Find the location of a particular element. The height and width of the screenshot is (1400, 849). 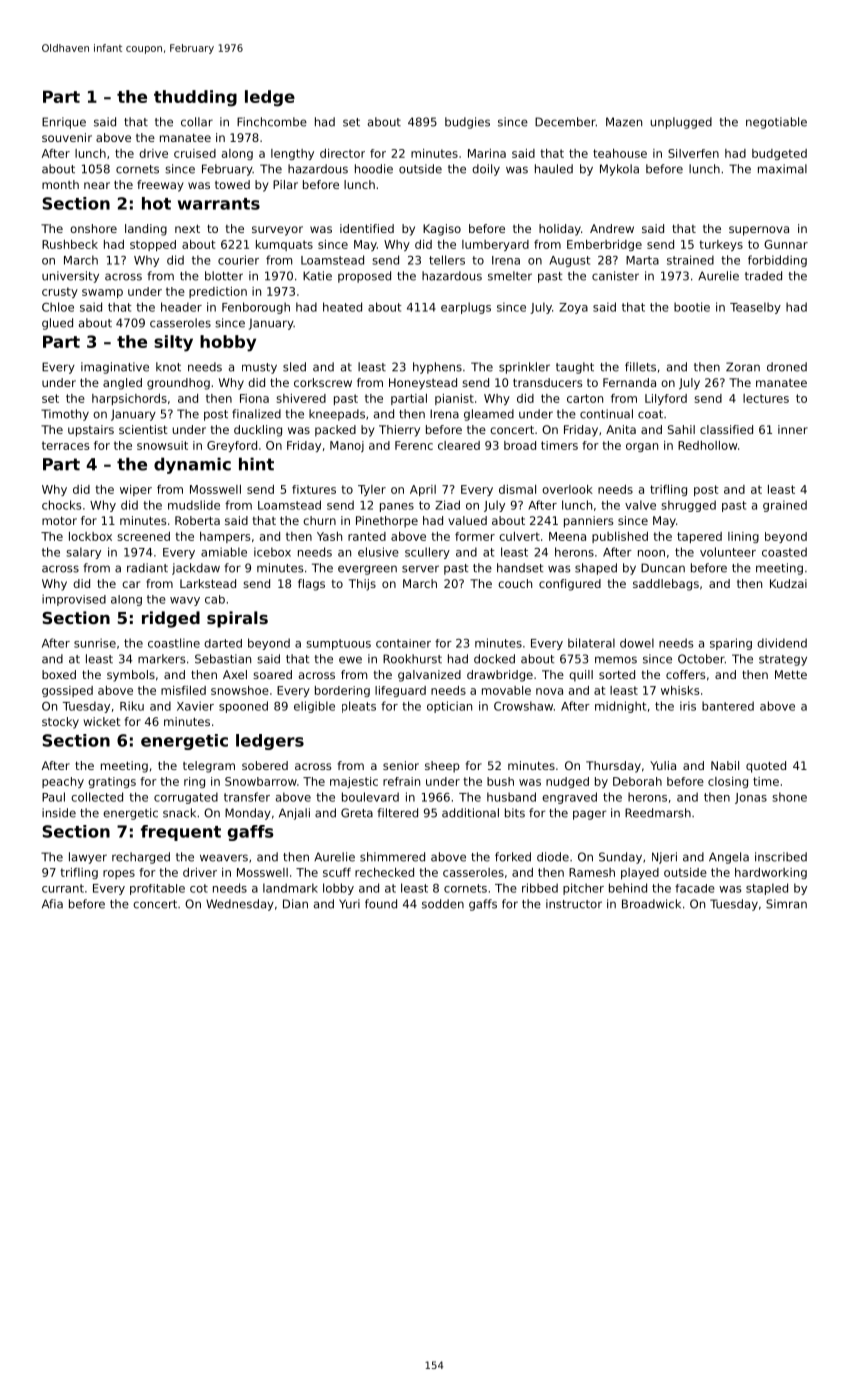

Mykola is located at coordinates (619, 170).
